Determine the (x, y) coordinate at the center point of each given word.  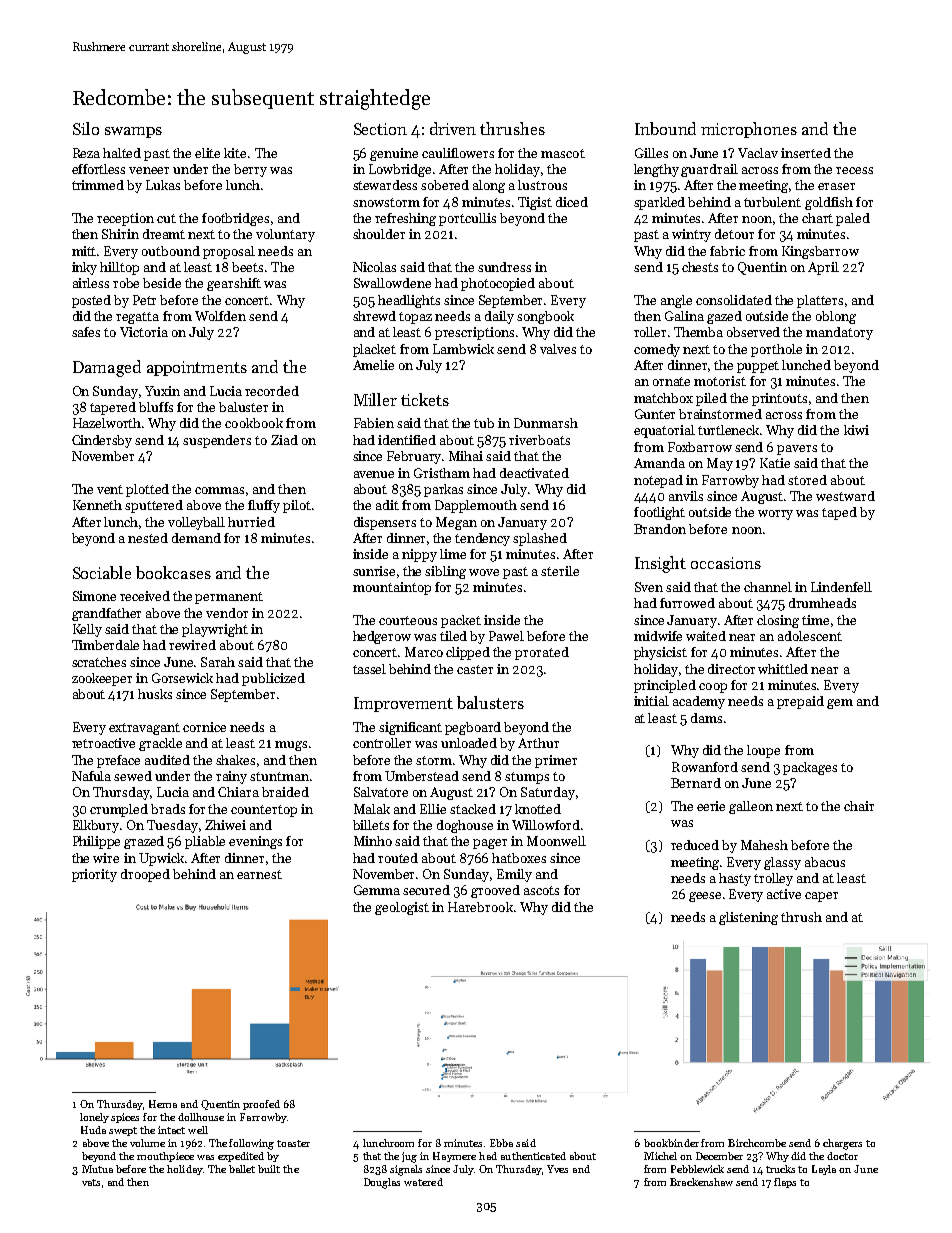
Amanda (659, 463)
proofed (261, 1105)
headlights (409, 301)
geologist (402, 908)
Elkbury (96, 826)
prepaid (800, 702)
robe (126, 283)
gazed (724, 317)
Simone (94, 596)
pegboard (473, 728)
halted (122, 153)
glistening (748, 918)
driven (453, 128)
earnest (259, 874)
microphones (749, 130)
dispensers (385, 523)
